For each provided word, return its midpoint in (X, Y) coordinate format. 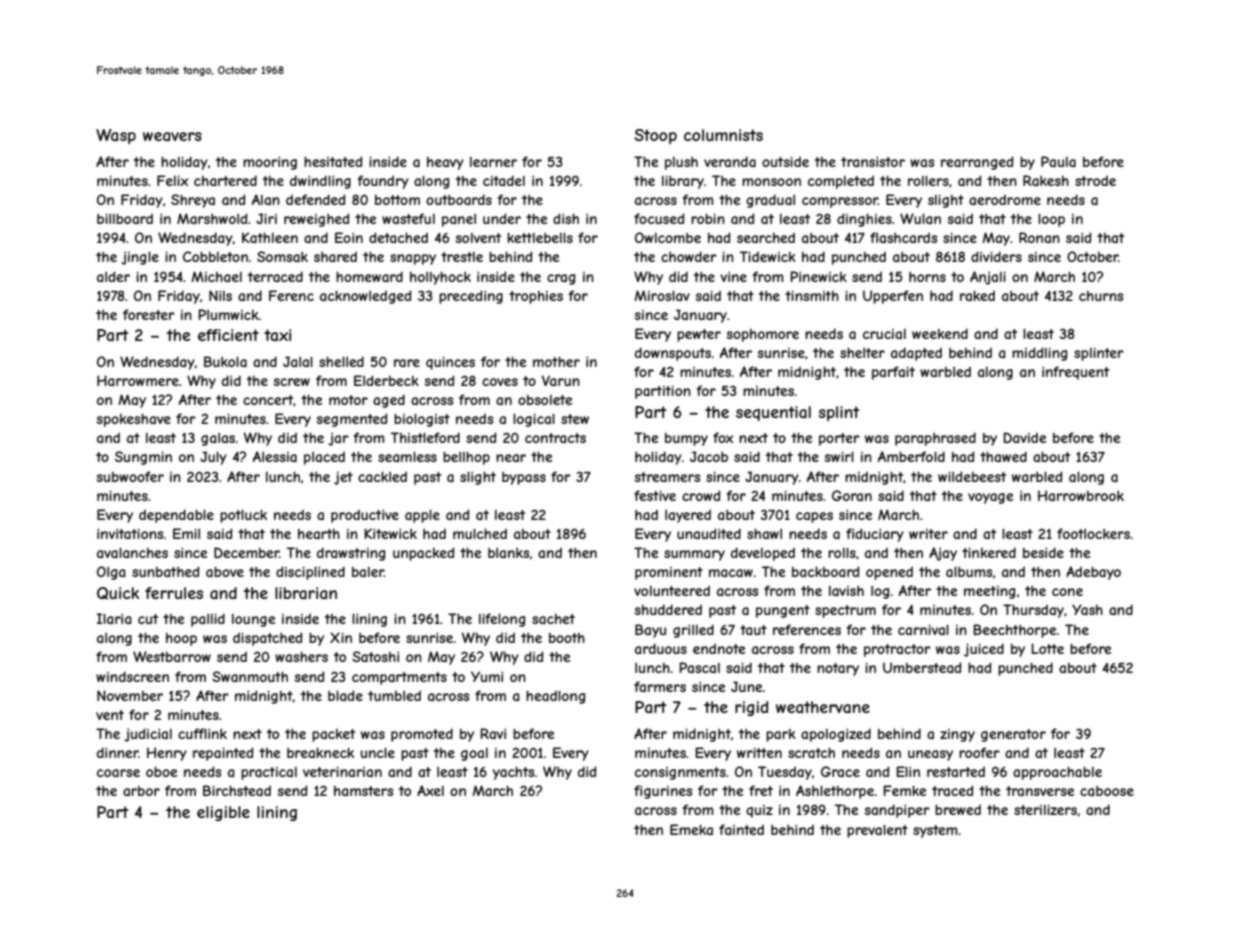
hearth (319, 534)
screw (292, 382)
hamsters (363, 791)
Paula (1058, 161)
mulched (480, 533)
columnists (723, 135)
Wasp (116, 136)
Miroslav (662, 295)
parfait (893, 373)
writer (928, 534)
